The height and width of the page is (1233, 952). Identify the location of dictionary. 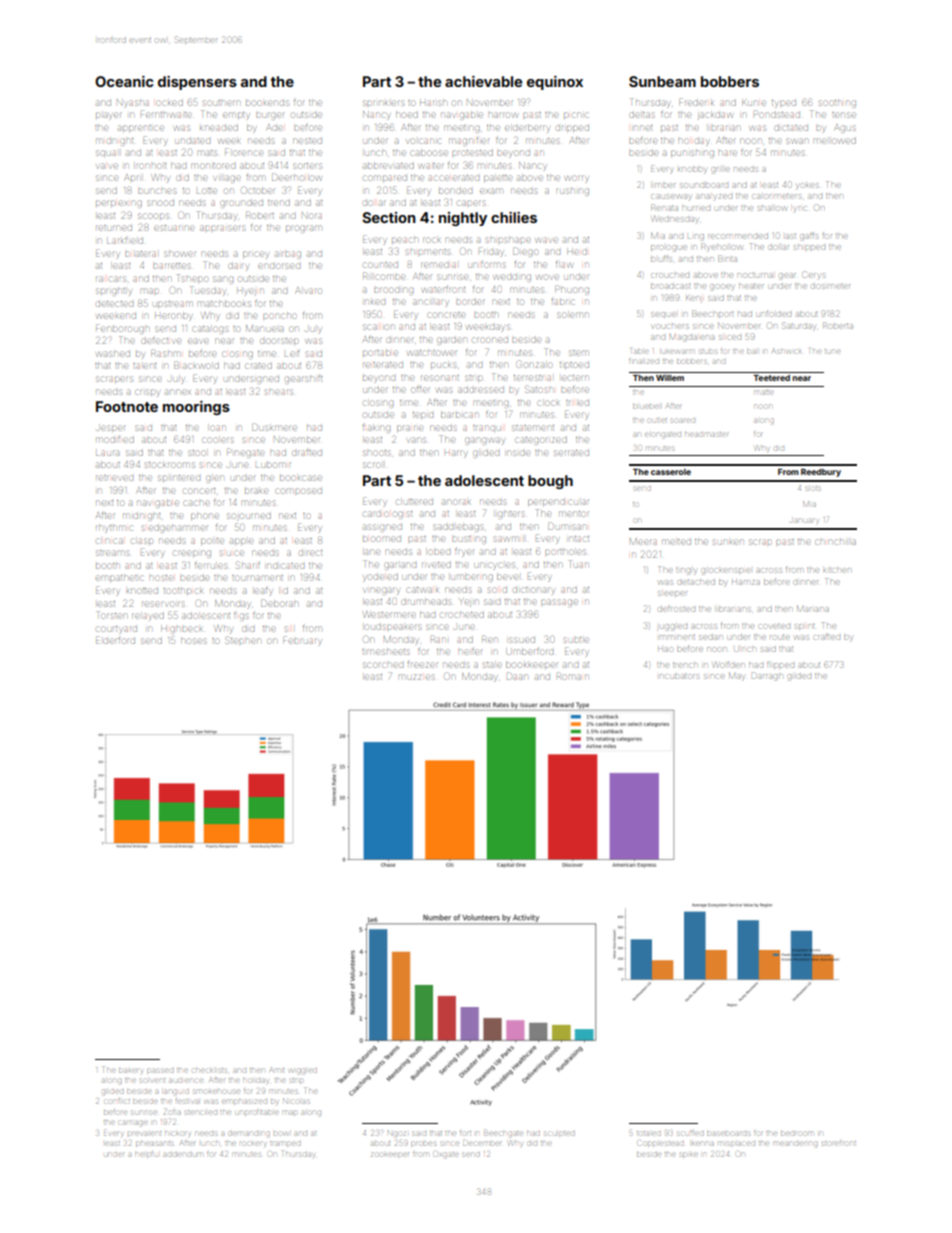
(533, 591).
